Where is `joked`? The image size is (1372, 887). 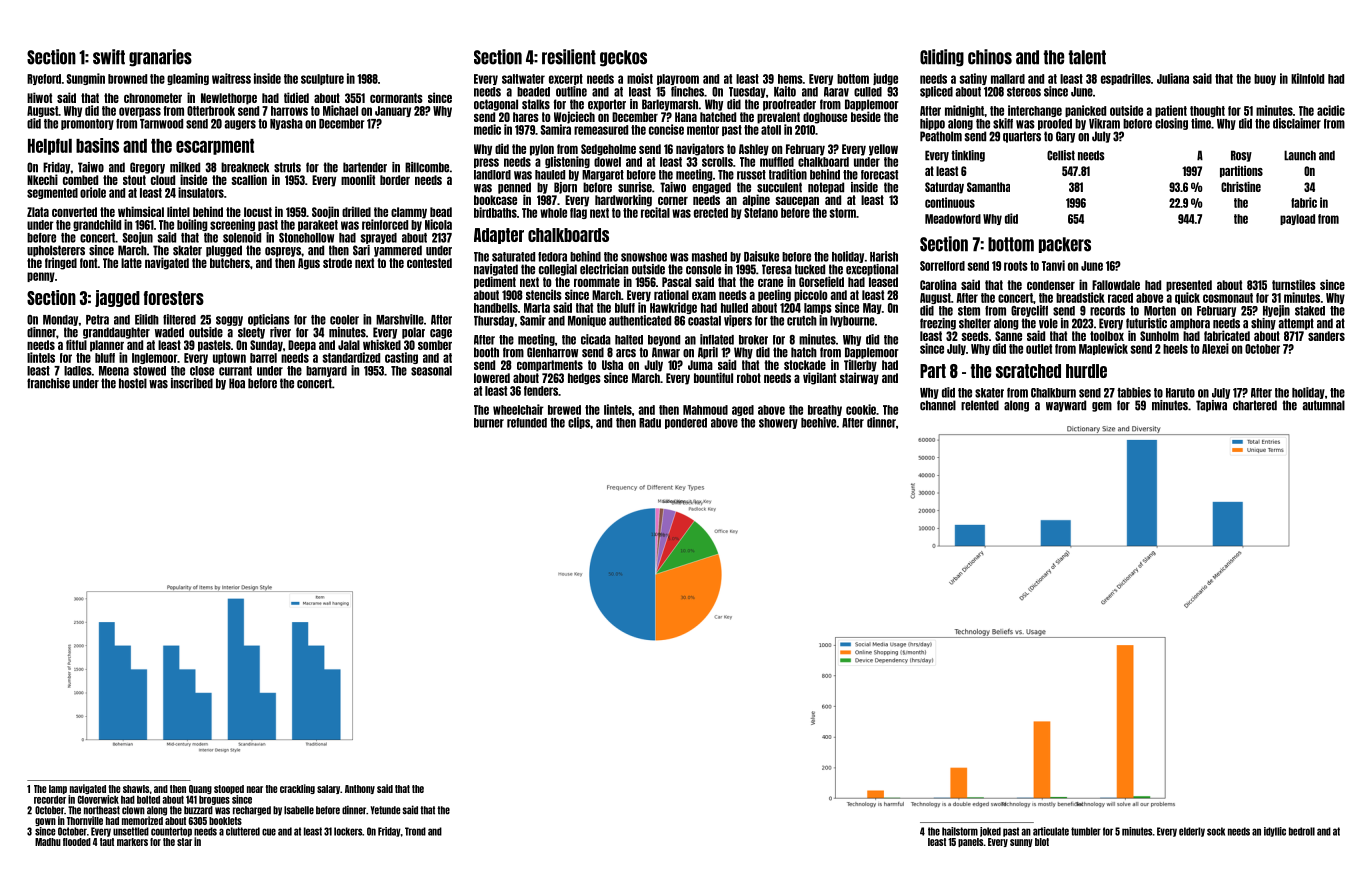 joked is located at coordinates (990, 832).
